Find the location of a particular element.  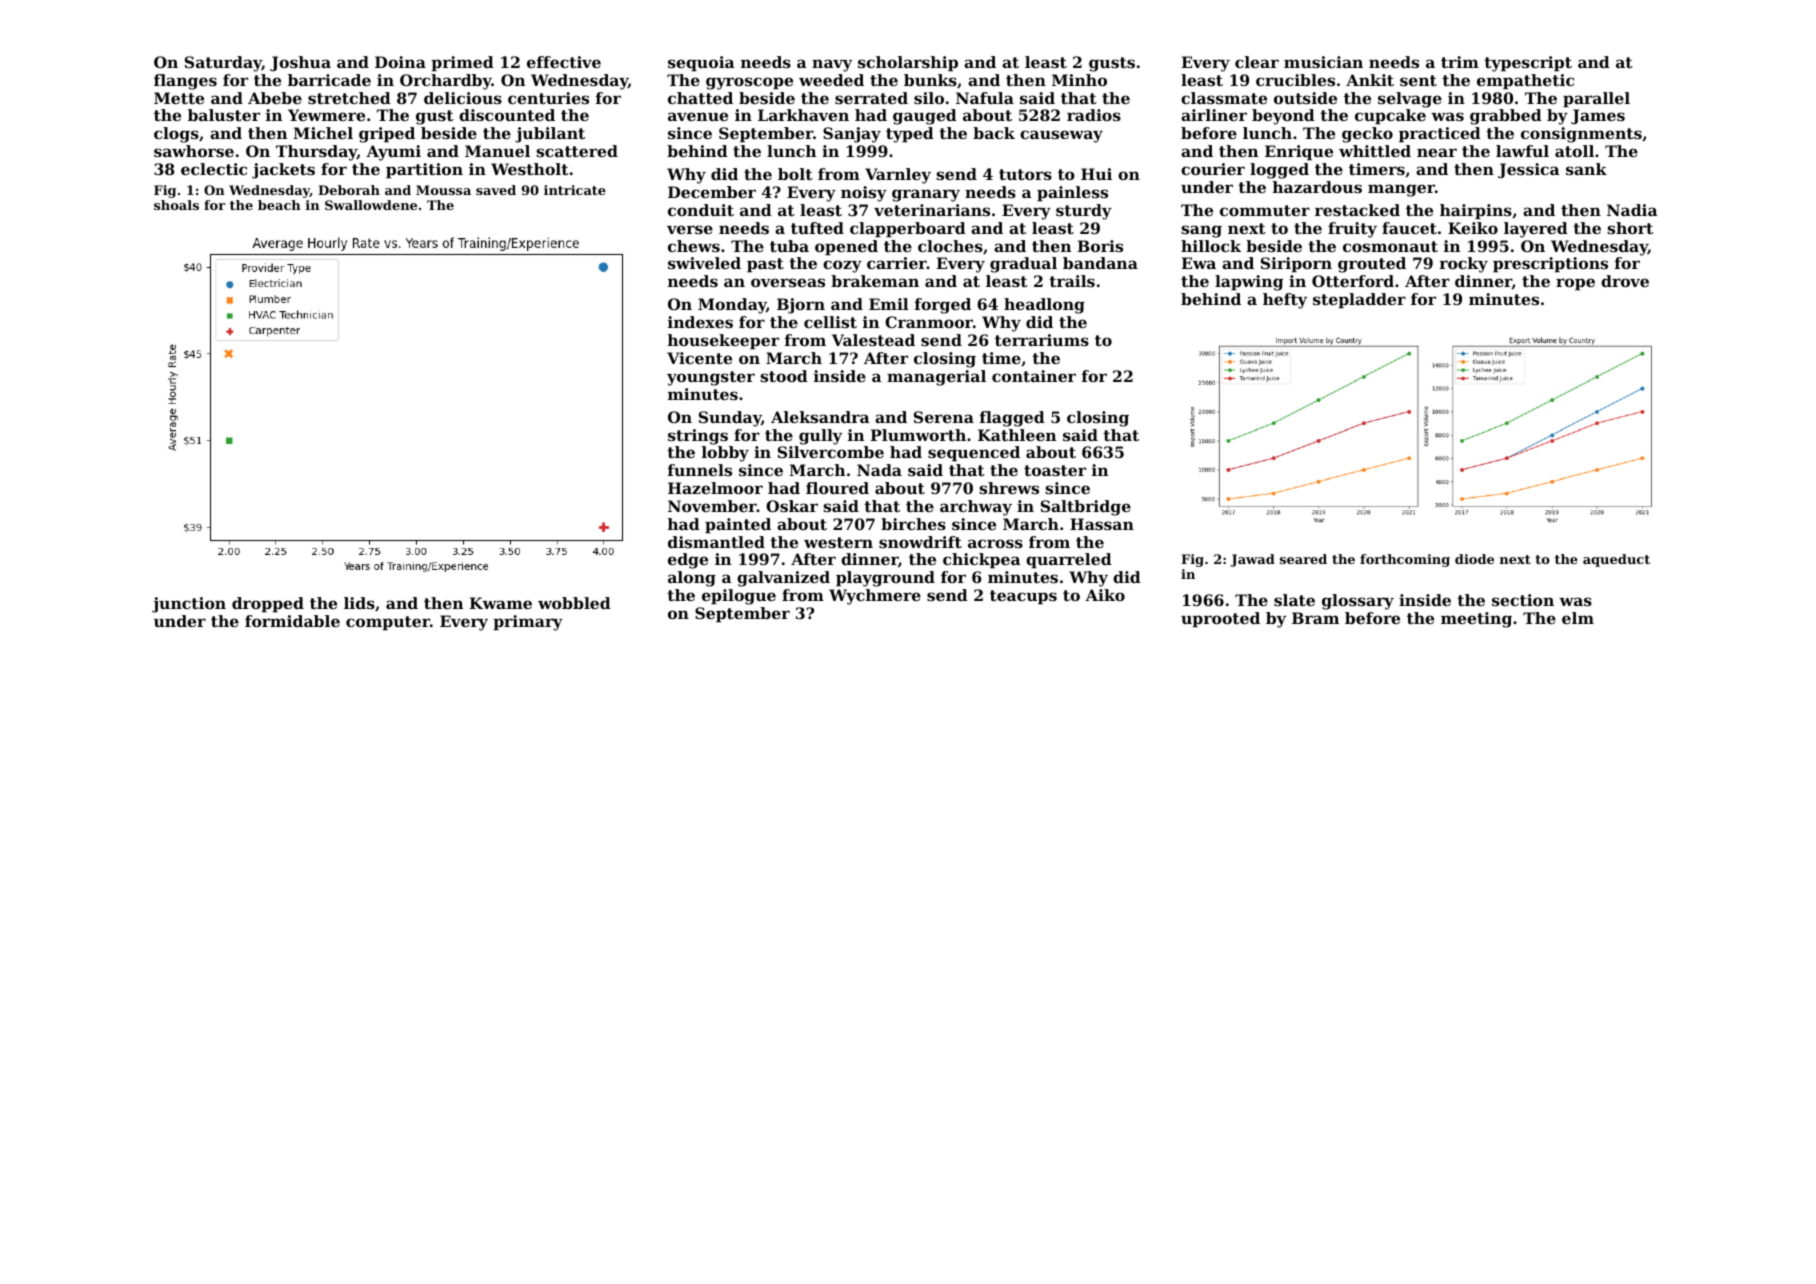

back is located at coordinates (994, 133).
